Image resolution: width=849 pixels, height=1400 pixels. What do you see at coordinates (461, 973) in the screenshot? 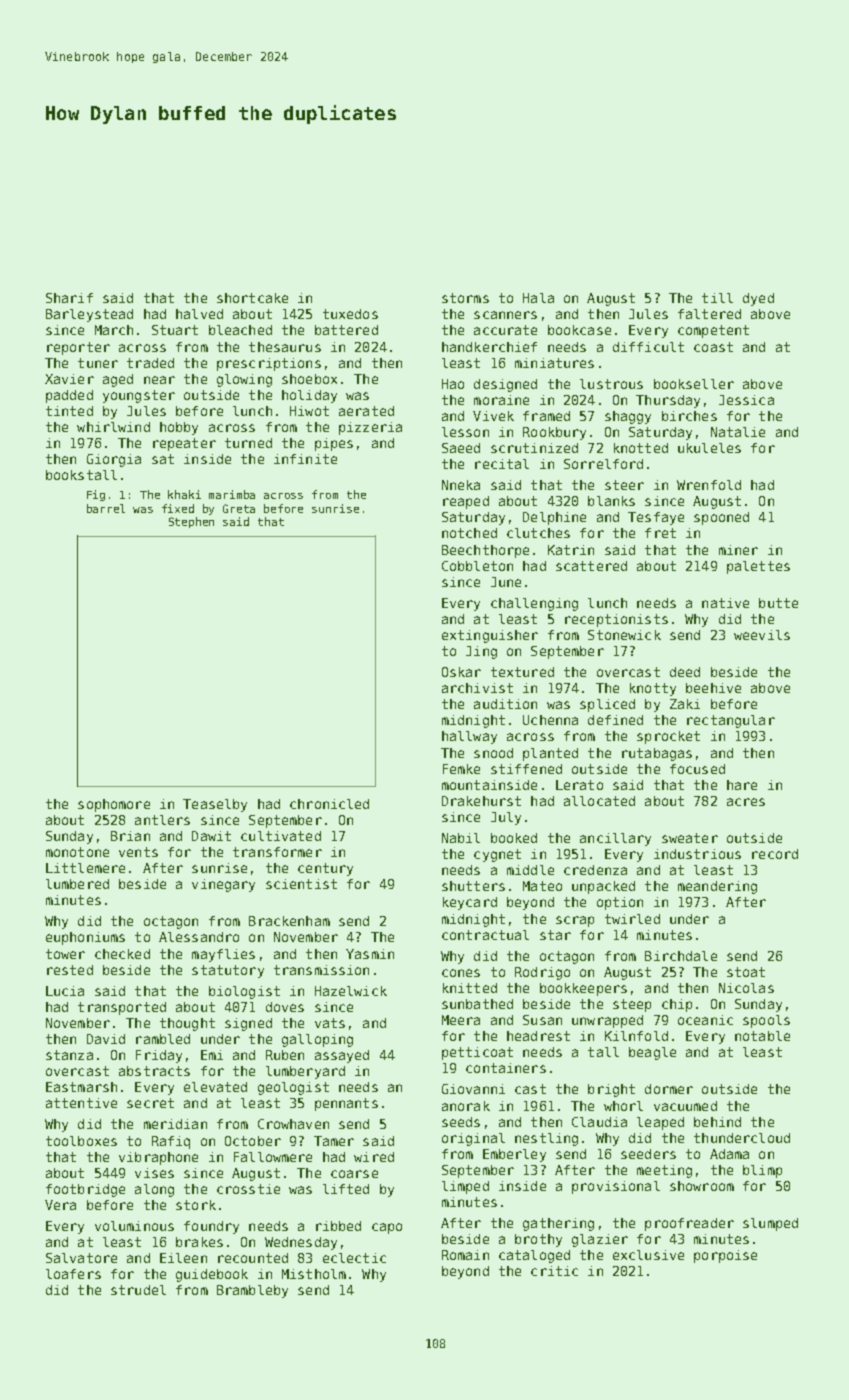
I see `cones` at bounding box center [461, 973].
